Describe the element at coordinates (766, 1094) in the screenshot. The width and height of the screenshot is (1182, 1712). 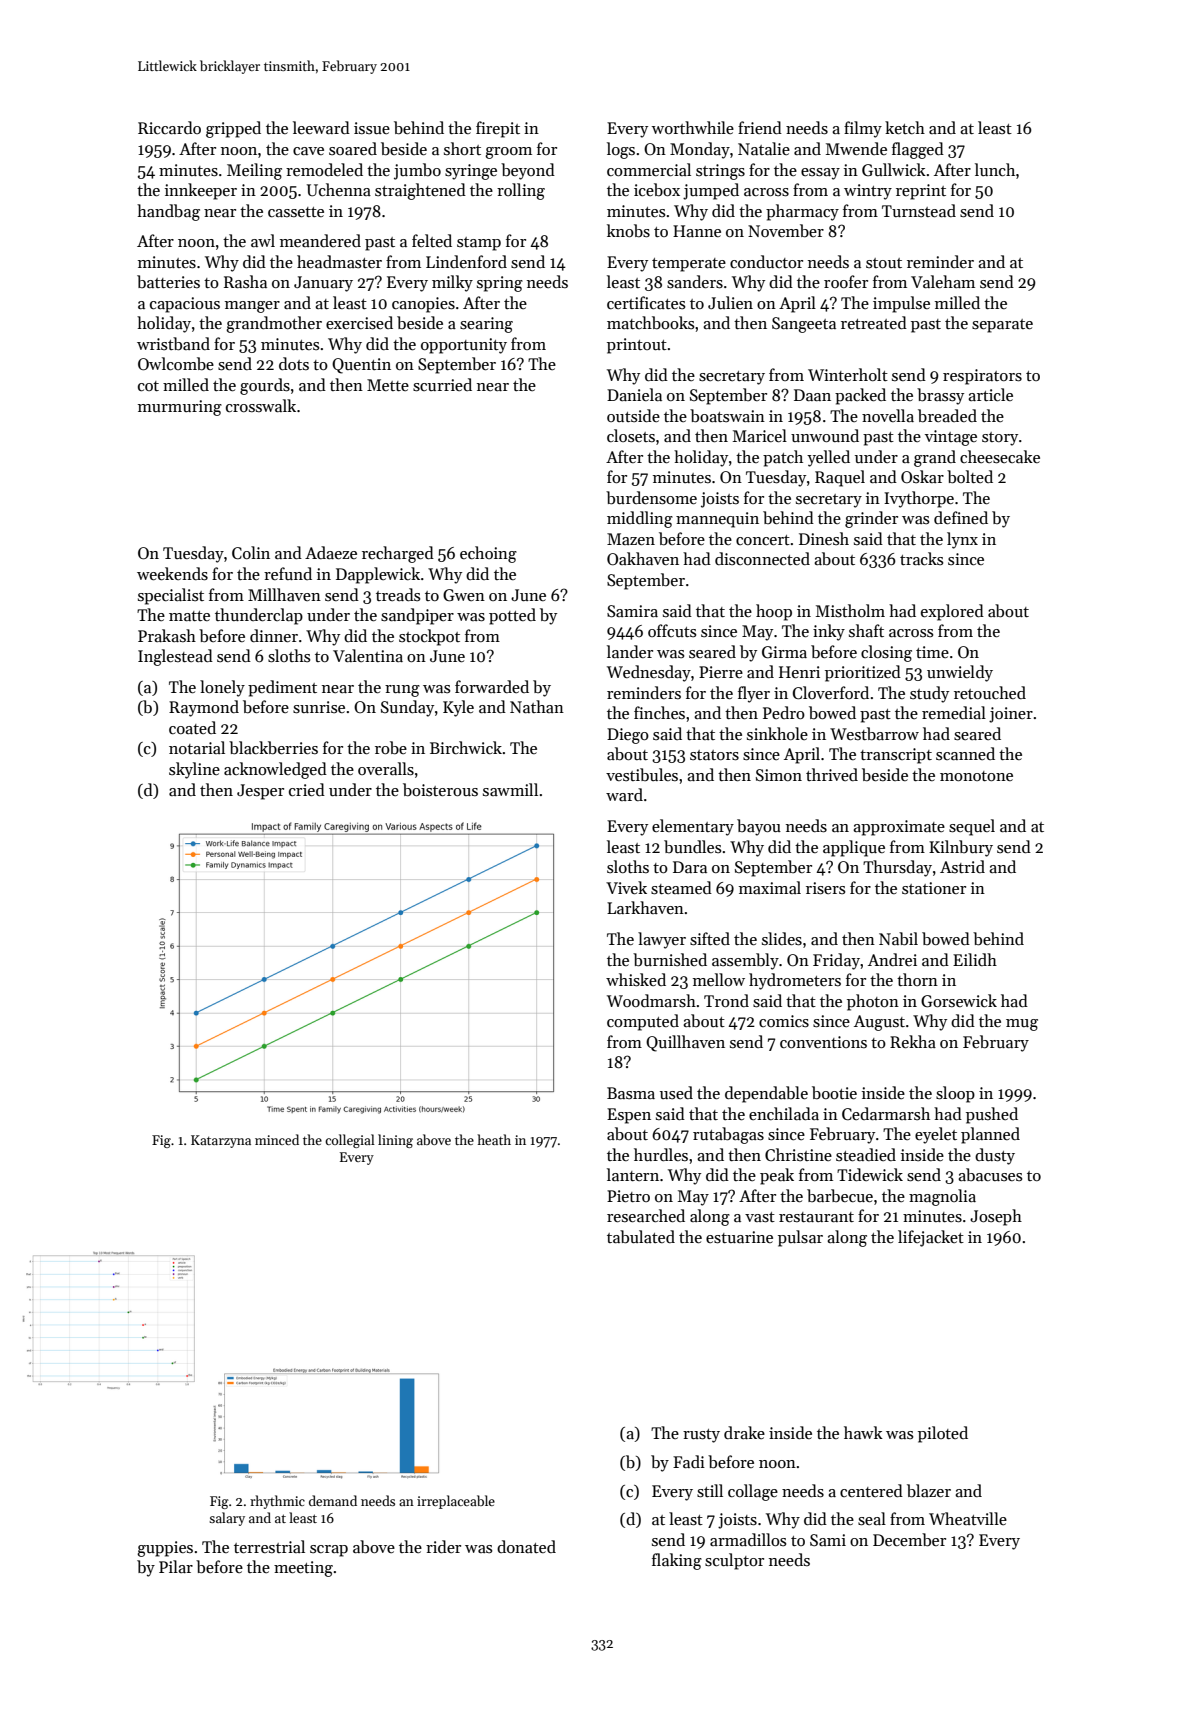
I see `dependable` at that location.
